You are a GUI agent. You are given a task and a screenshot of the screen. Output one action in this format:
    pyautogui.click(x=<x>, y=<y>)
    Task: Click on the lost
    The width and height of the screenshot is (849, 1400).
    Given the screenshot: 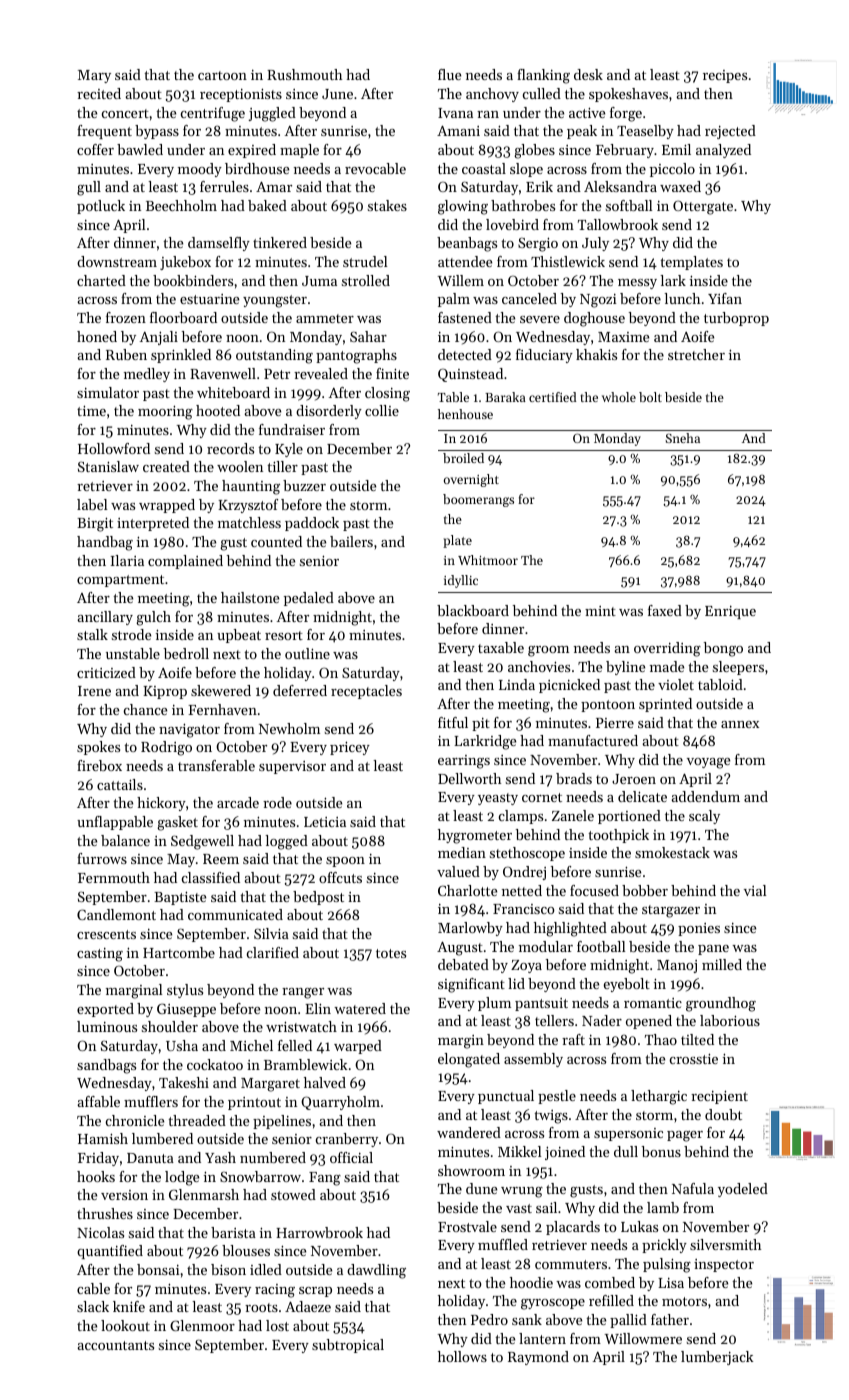 What is the action you would take?
    pyautogui.click(x=277, y=1325)
